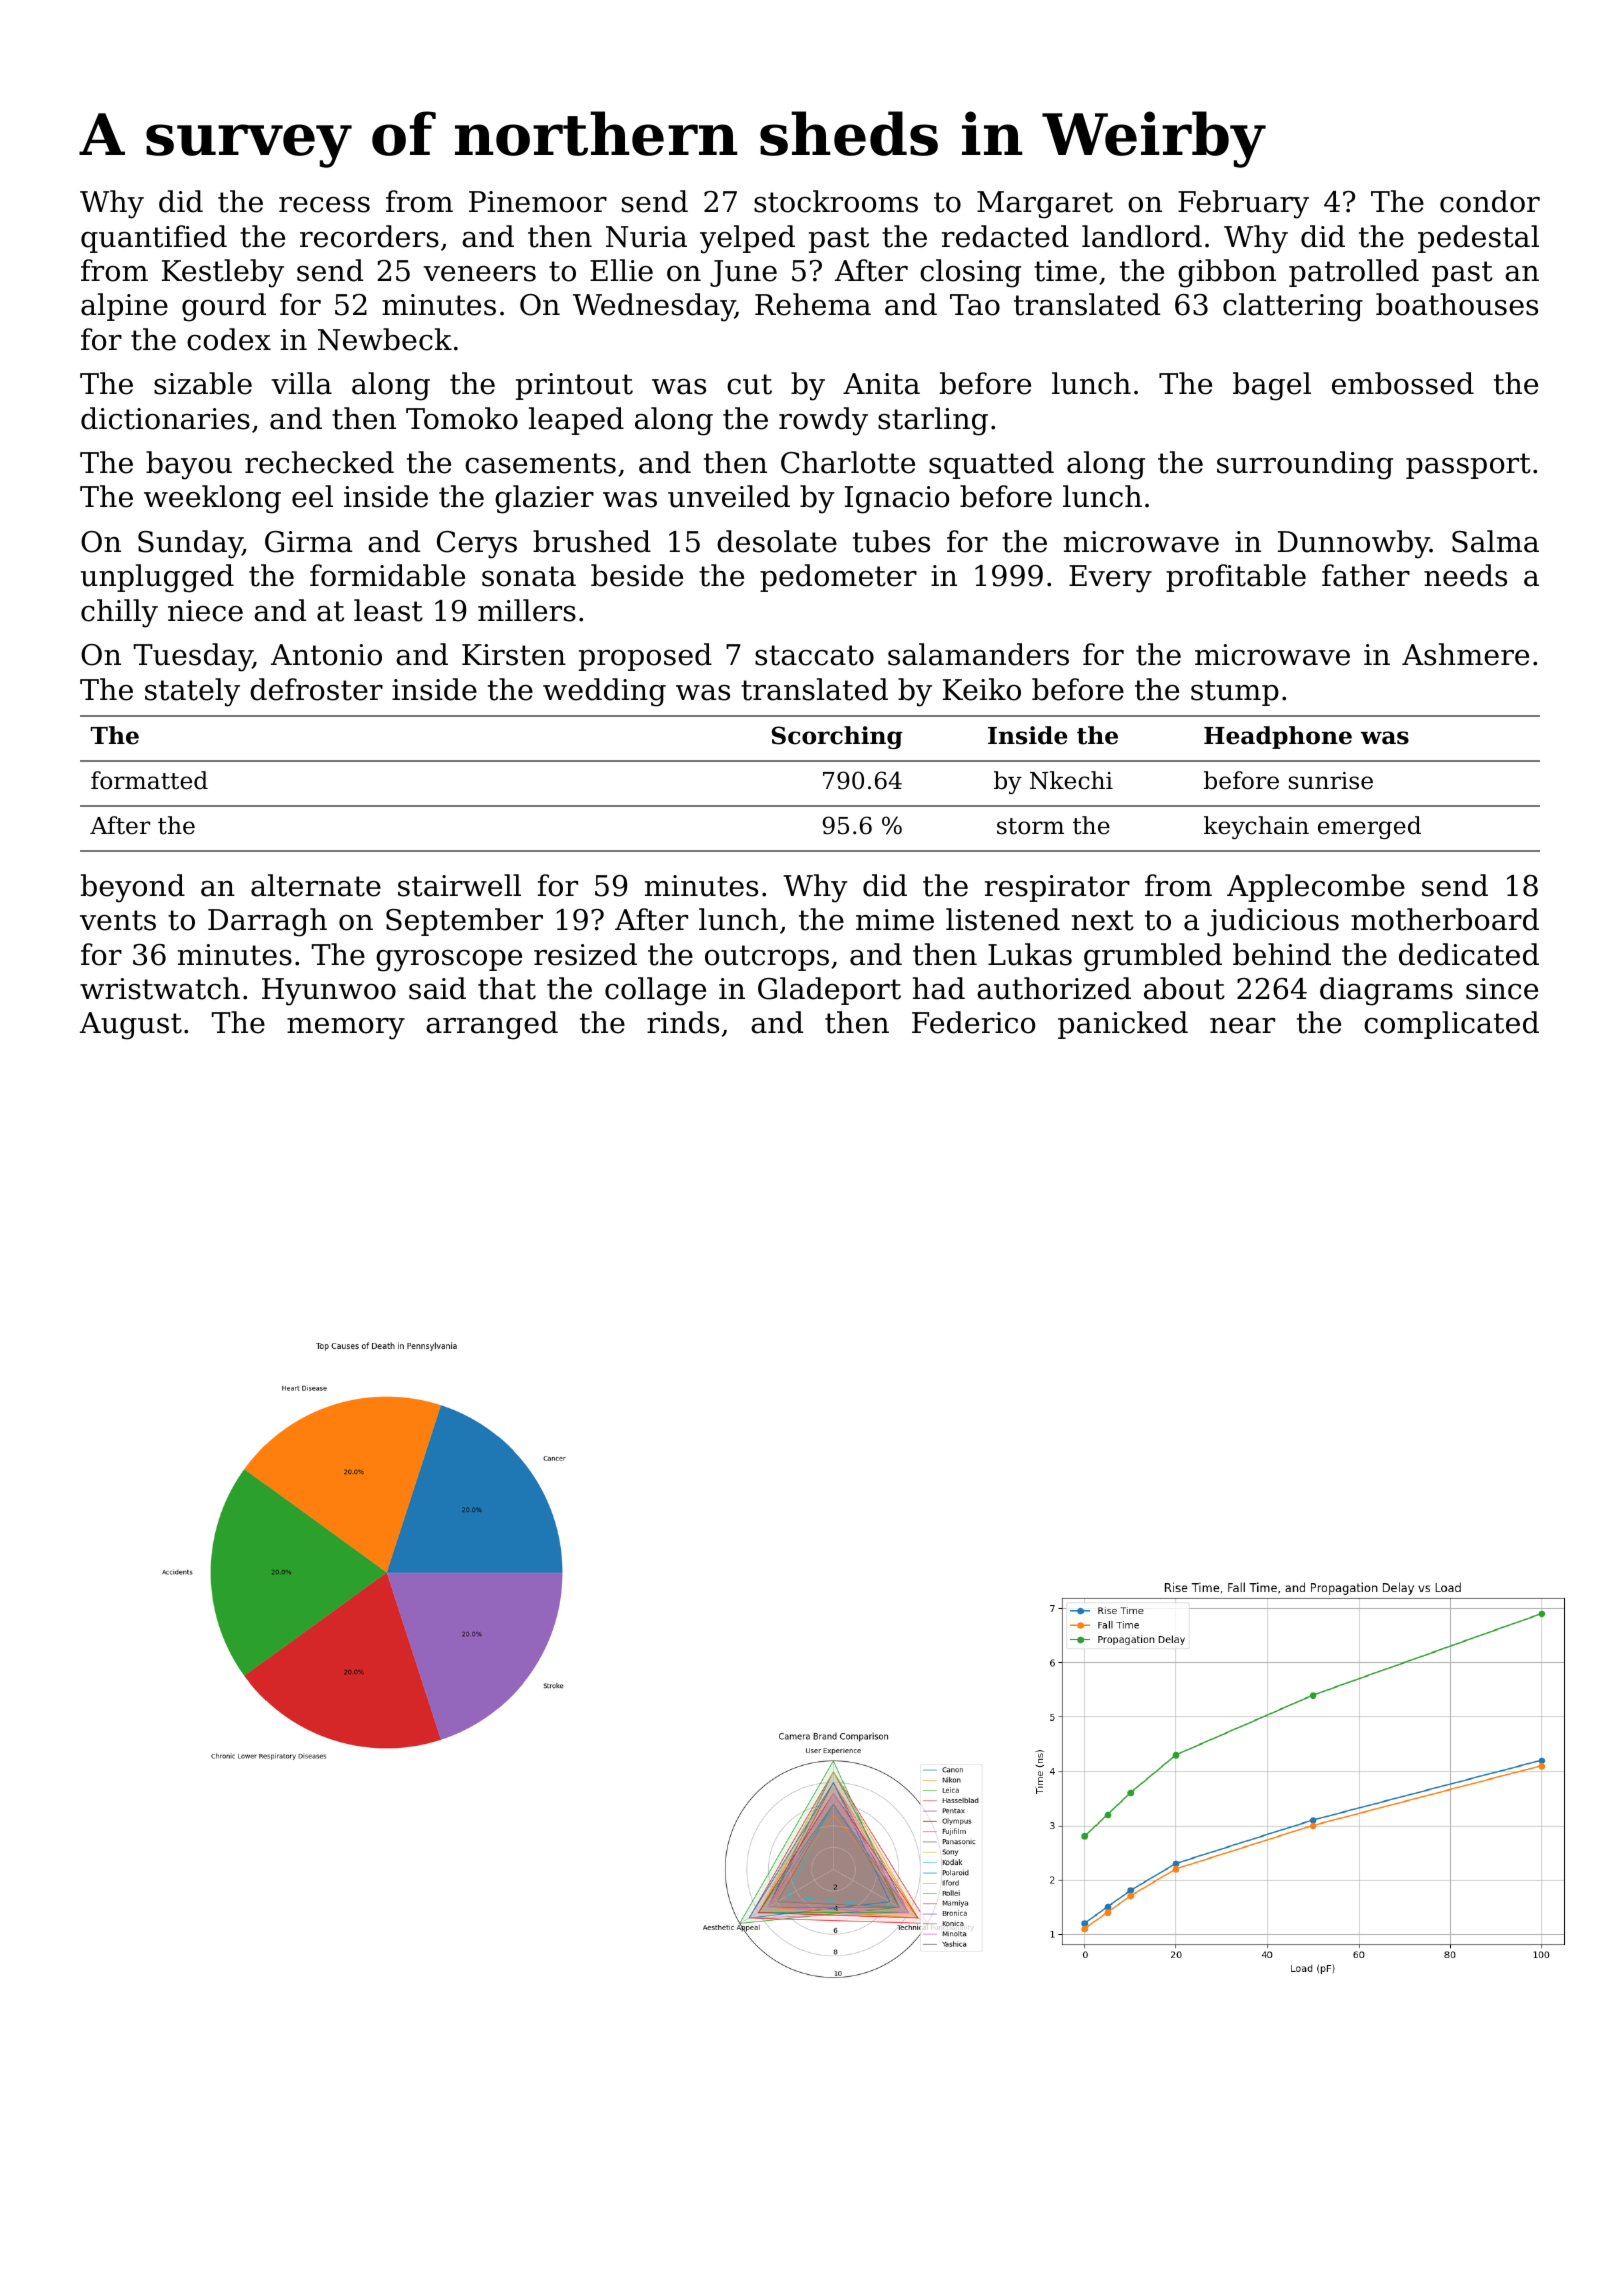 The image size is (1620, 2292). Describe the element at coordinates (576, 421) in the page. I see `leaped` at that location.
